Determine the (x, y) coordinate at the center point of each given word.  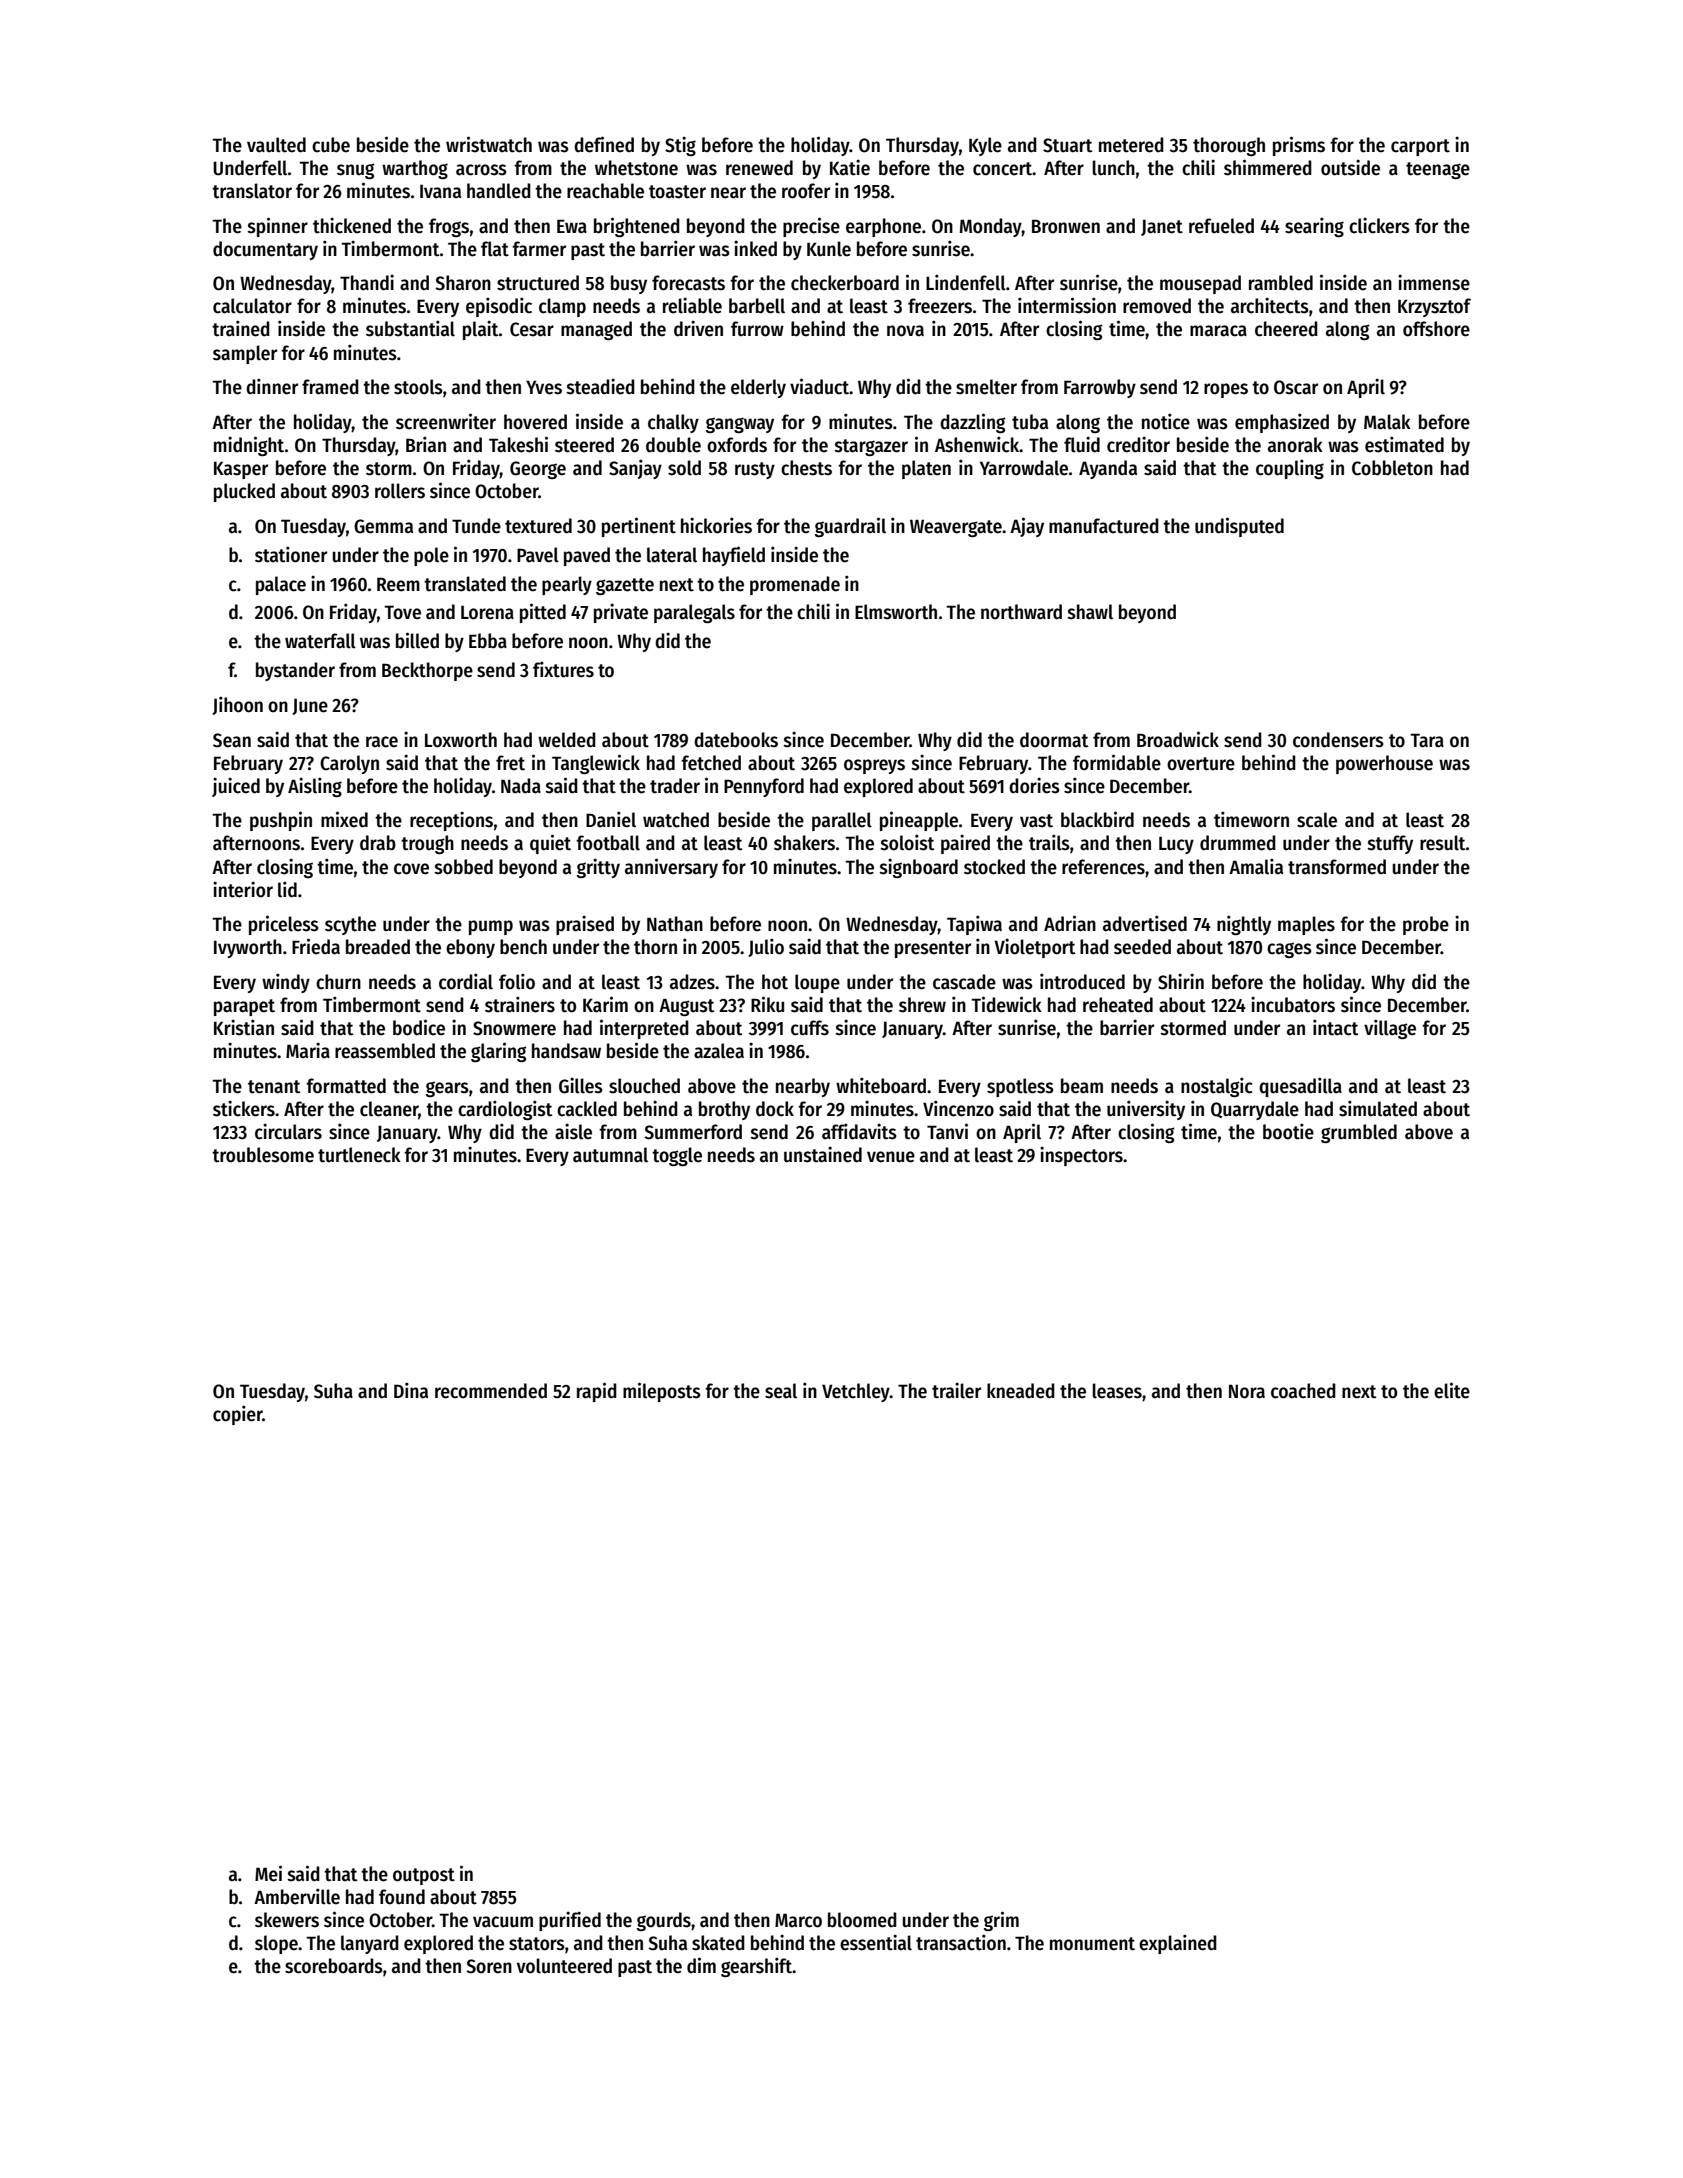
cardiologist (505, 1110)
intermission (1067, 305)
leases (1117, 1391)
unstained (823, 1154)
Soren (489, 1966)
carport (1420, 147)
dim (701, 1965)
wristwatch (489, 144)
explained (1178, 1944)
